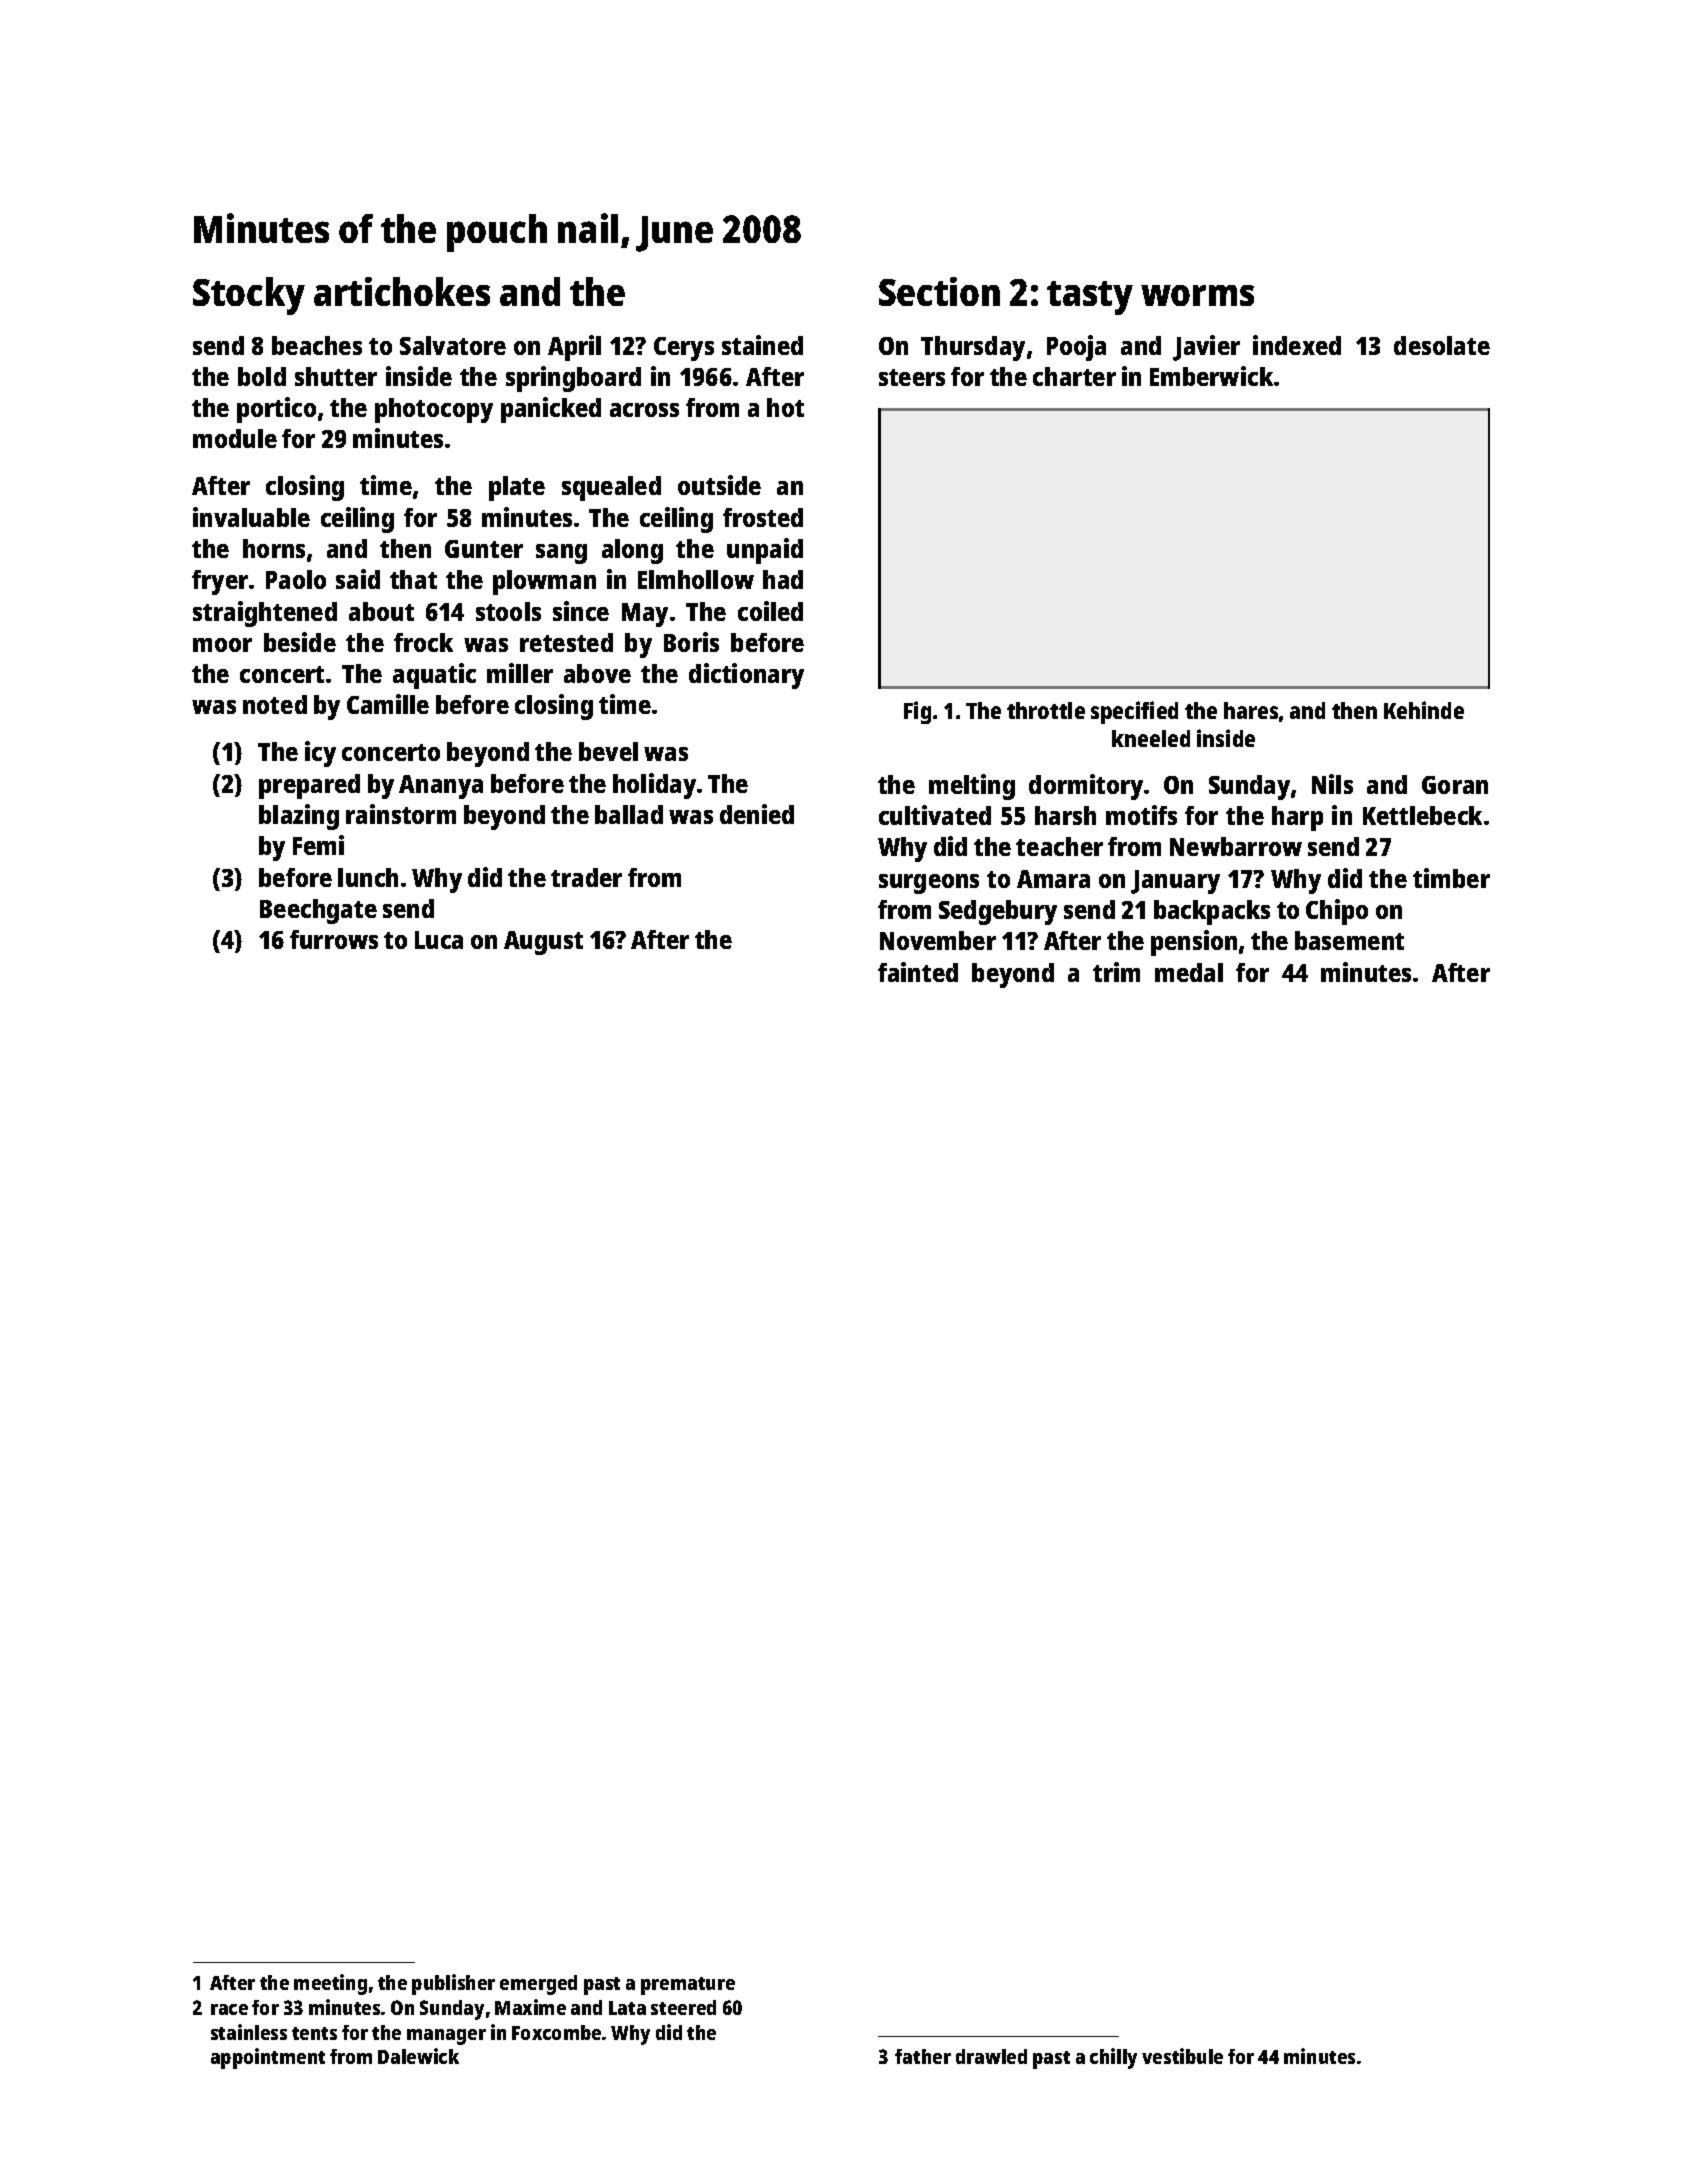  What do you see at coordinates (268, 2058) in the screenshot?
I see `appointment` at bounding box center [268, 2058].
